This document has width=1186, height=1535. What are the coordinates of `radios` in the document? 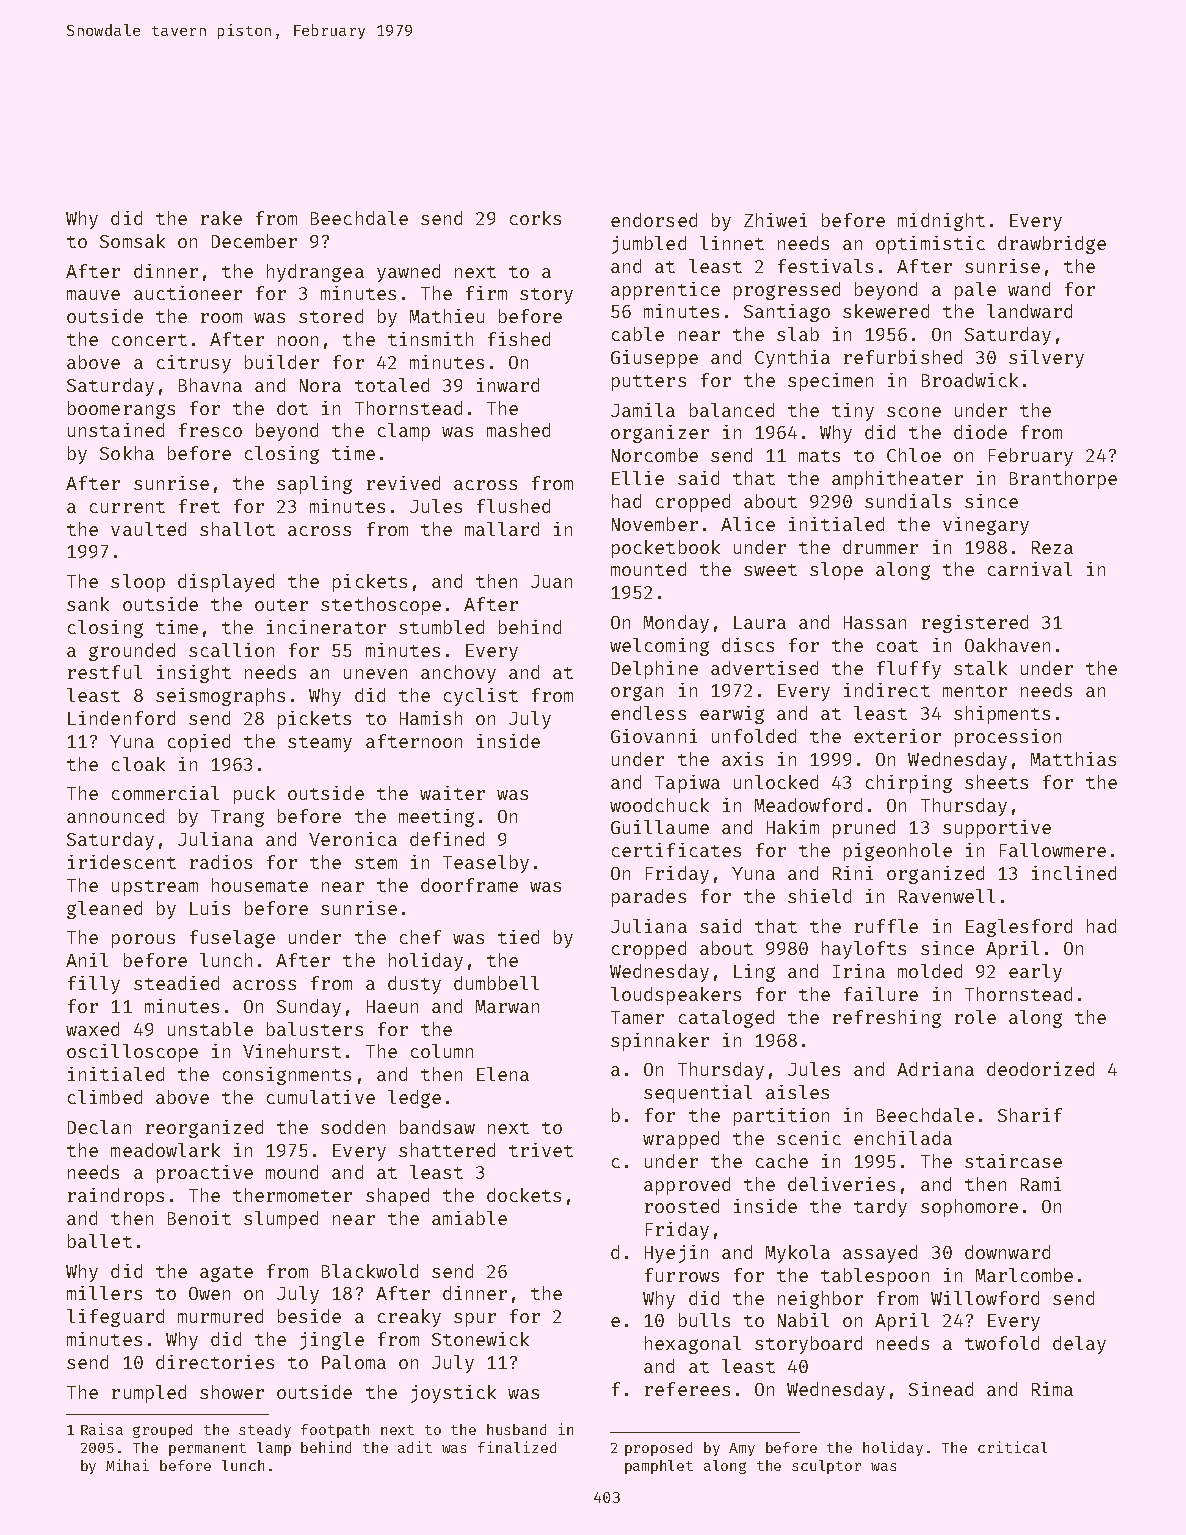 It's located at (221, 862).
